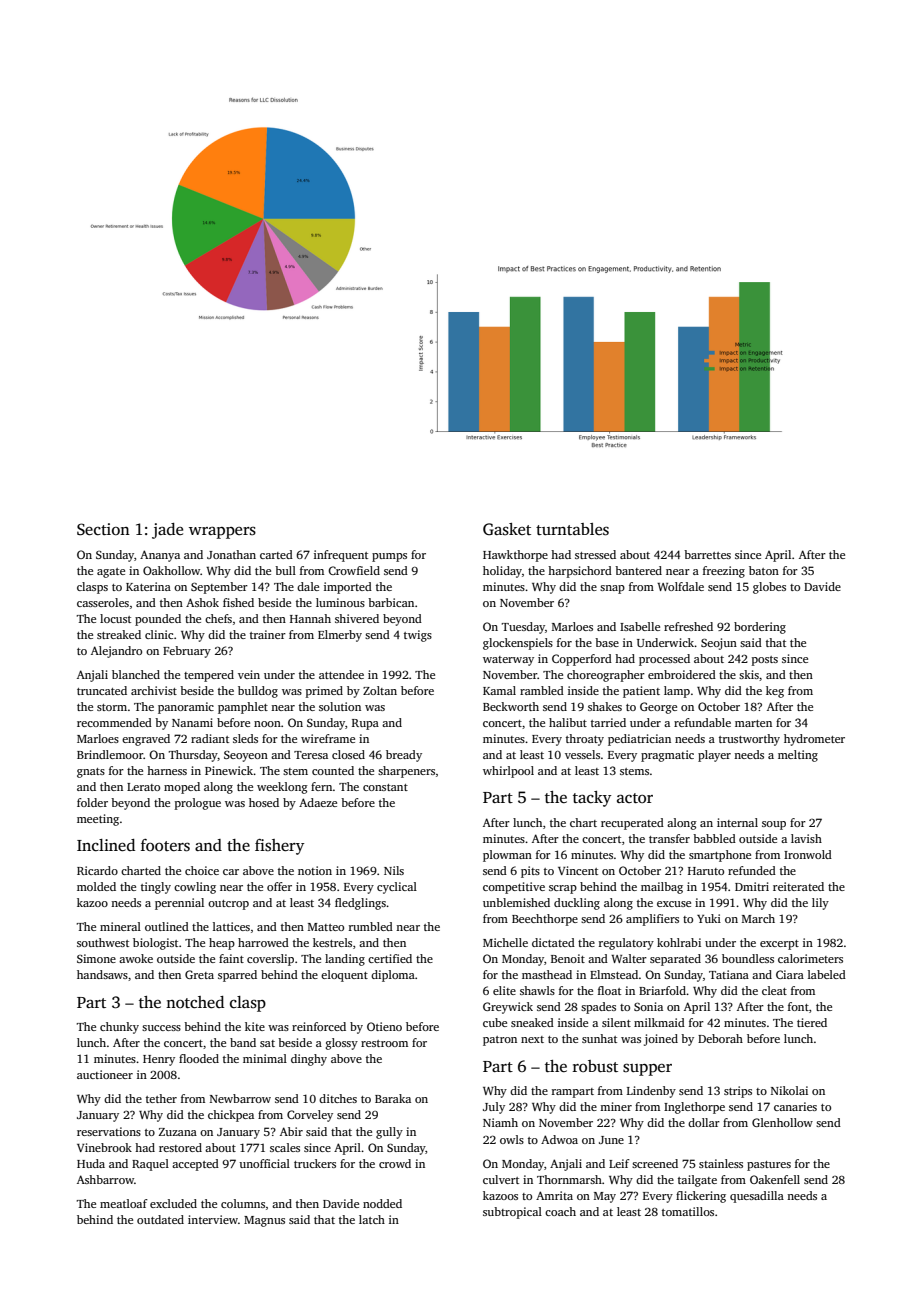  What do you see at coordinates (507, 529) in the document?
I see `Gasket` at bounding box center [507, 529].
